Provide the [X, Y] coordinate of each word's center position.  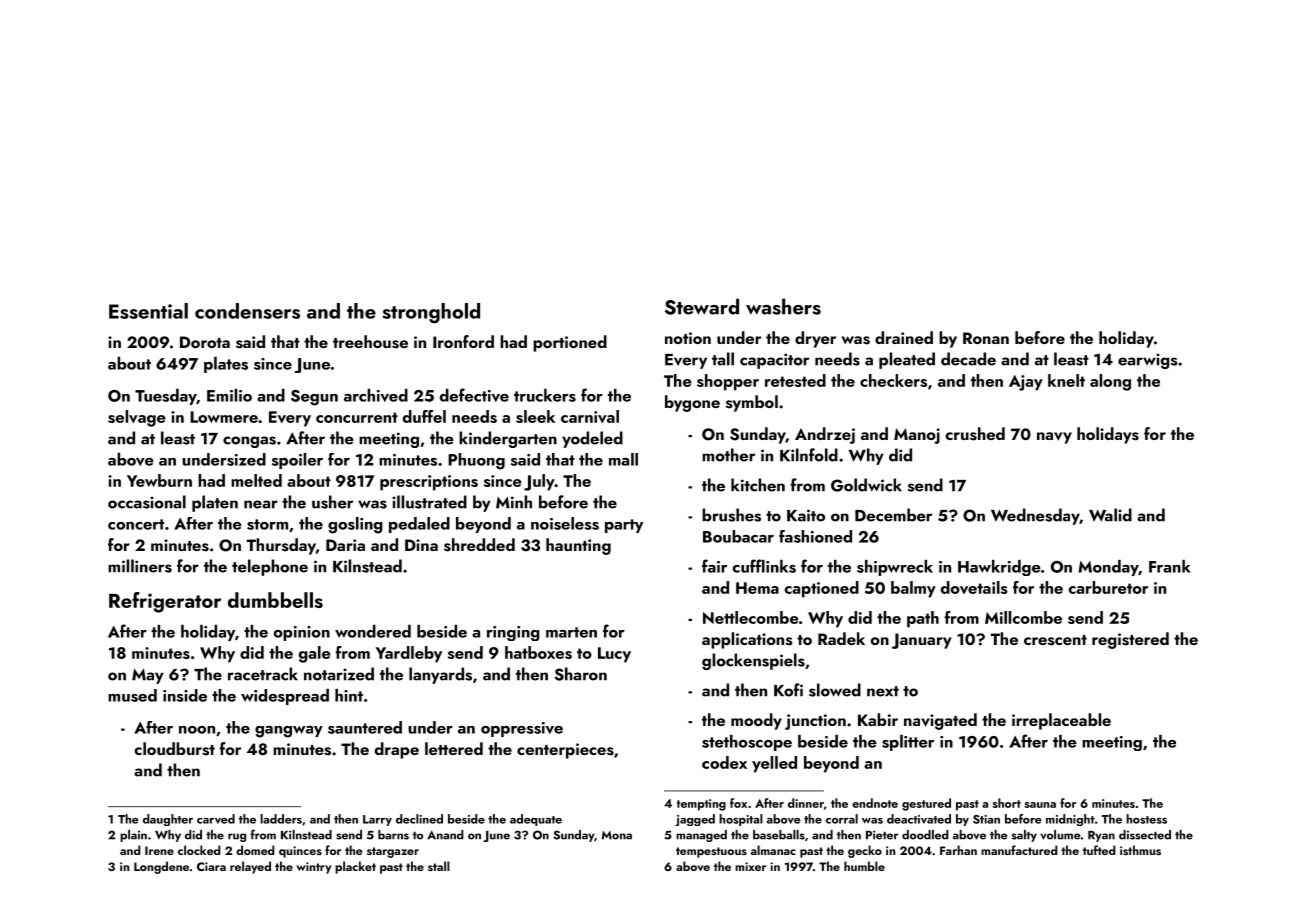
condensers [247, 311]
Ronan [986, 338]
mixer [750, 866]
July [539, 482]
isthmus [1140, 850]
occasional [147, 502]
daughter [168, 820]
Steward [702, 306]
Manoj [917, 436]
